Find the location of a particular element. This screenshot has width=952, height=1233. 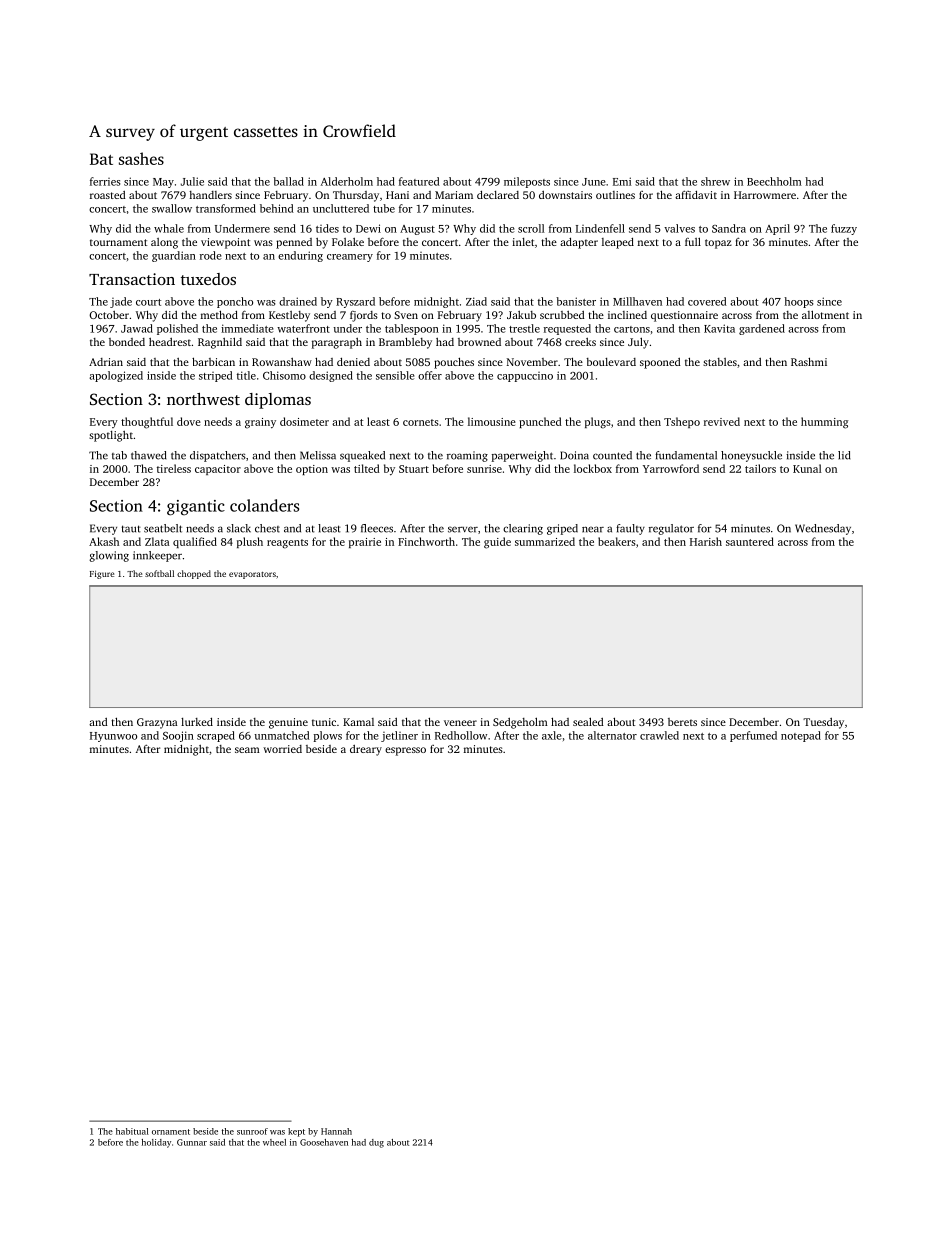

Hannah is located at coordinates (336, 1131).
